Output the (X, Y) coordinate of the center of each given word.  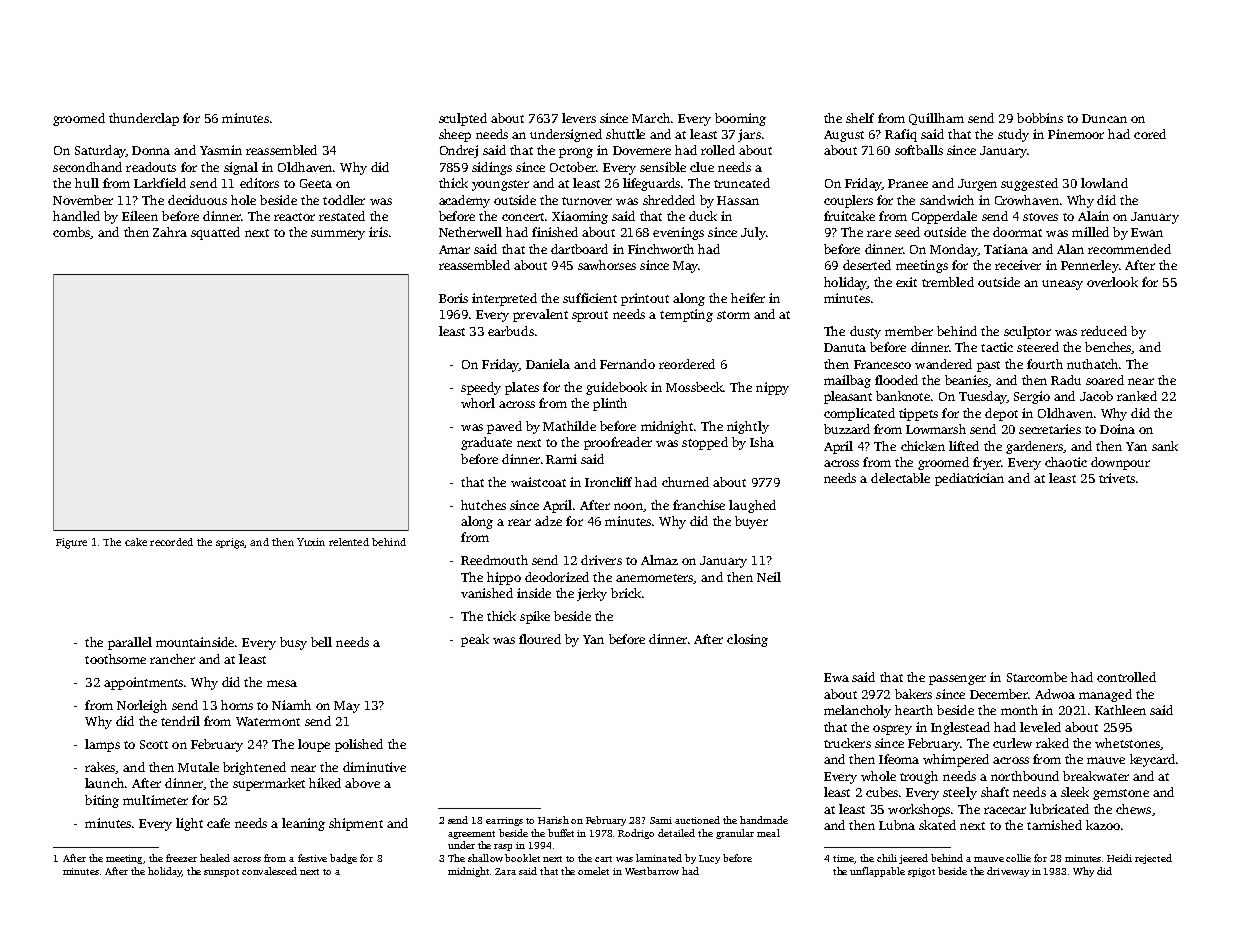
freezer (181, 858)
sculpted (463, 119)
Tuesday (983, 397)
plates (522, 388)
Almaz (659, 560)
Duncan (1104, 118)
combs (72, 233)
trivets (1117, 478)
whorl (478, 403)
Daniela (548, 364)
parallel (130, 643)
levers (579, 118)
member (909, 331)
